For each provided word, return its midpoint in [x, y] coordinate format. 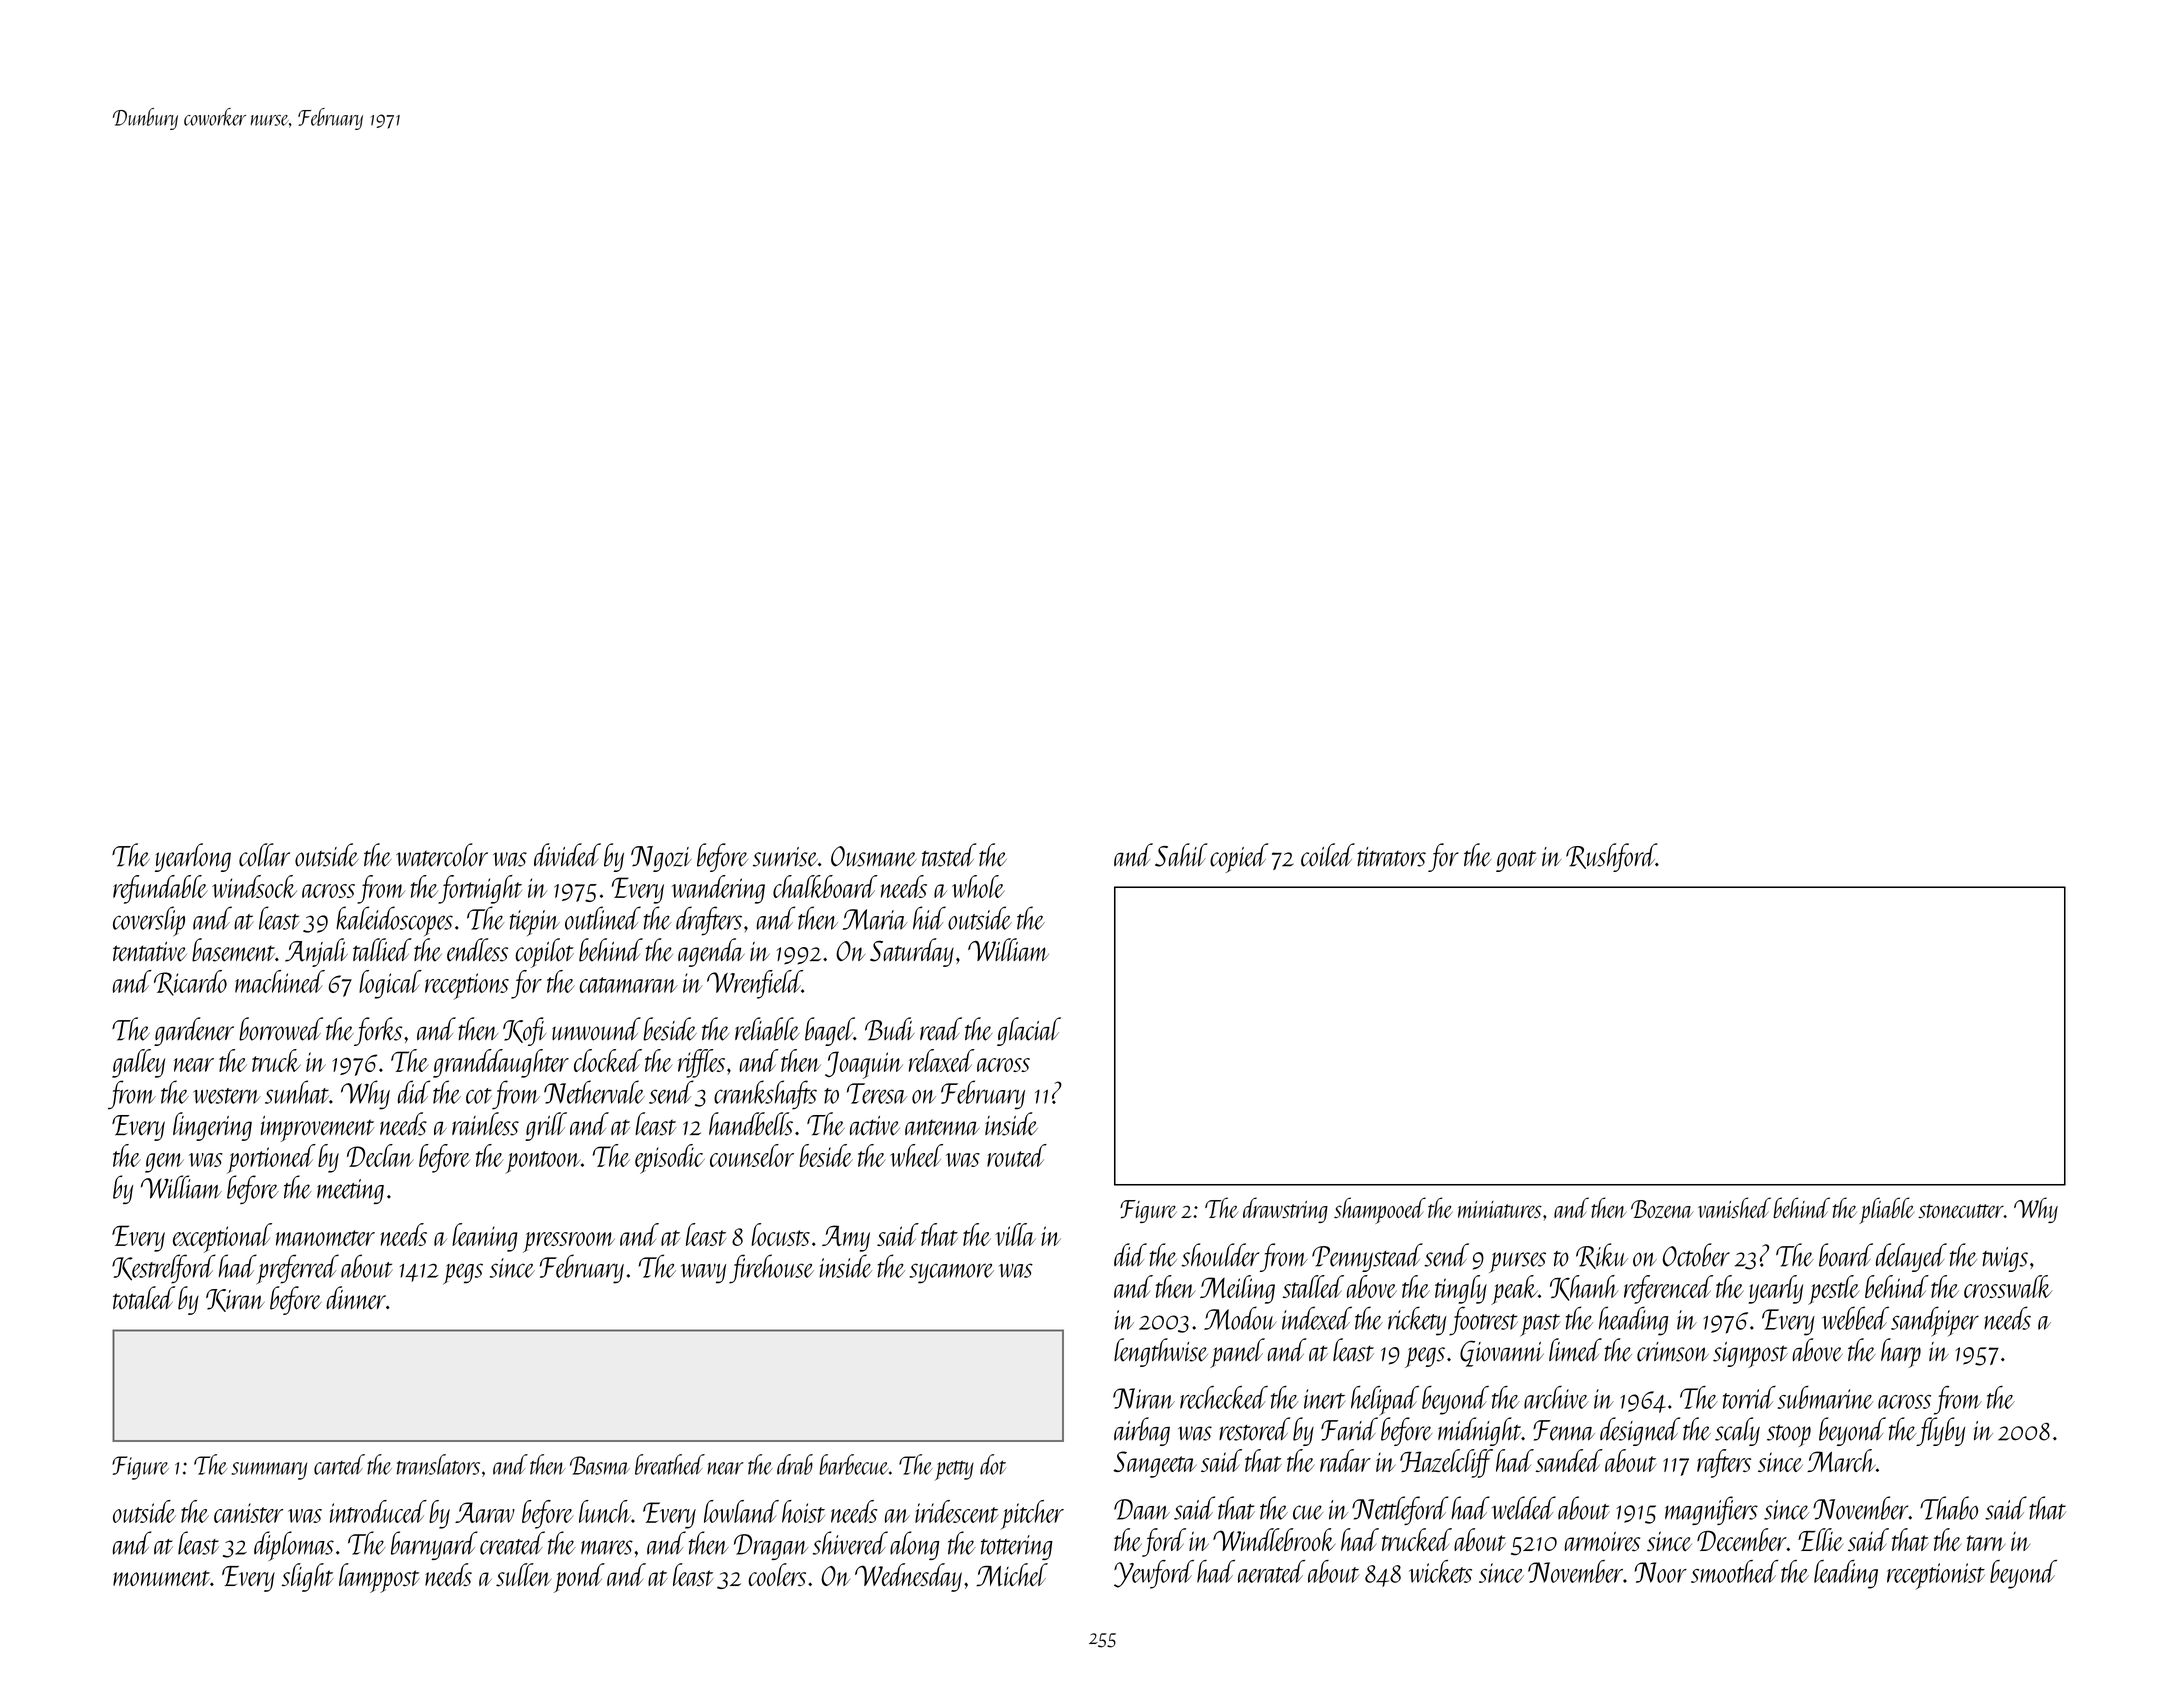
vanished [1734, 1207]
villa [1016, 1234]
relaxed [942, 1060]
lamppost [379, 1578]
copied [1239, 858]
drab [795, 1464]
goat [1516, 861]
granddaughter [501, 1063]
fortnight [480, 889]
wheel [916, 1155]
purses [1517, 1262]
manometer [325, 1238]
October [1696, 1255]
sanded [1569, 1460]
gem [164, 1163]
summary [269, 1471]
